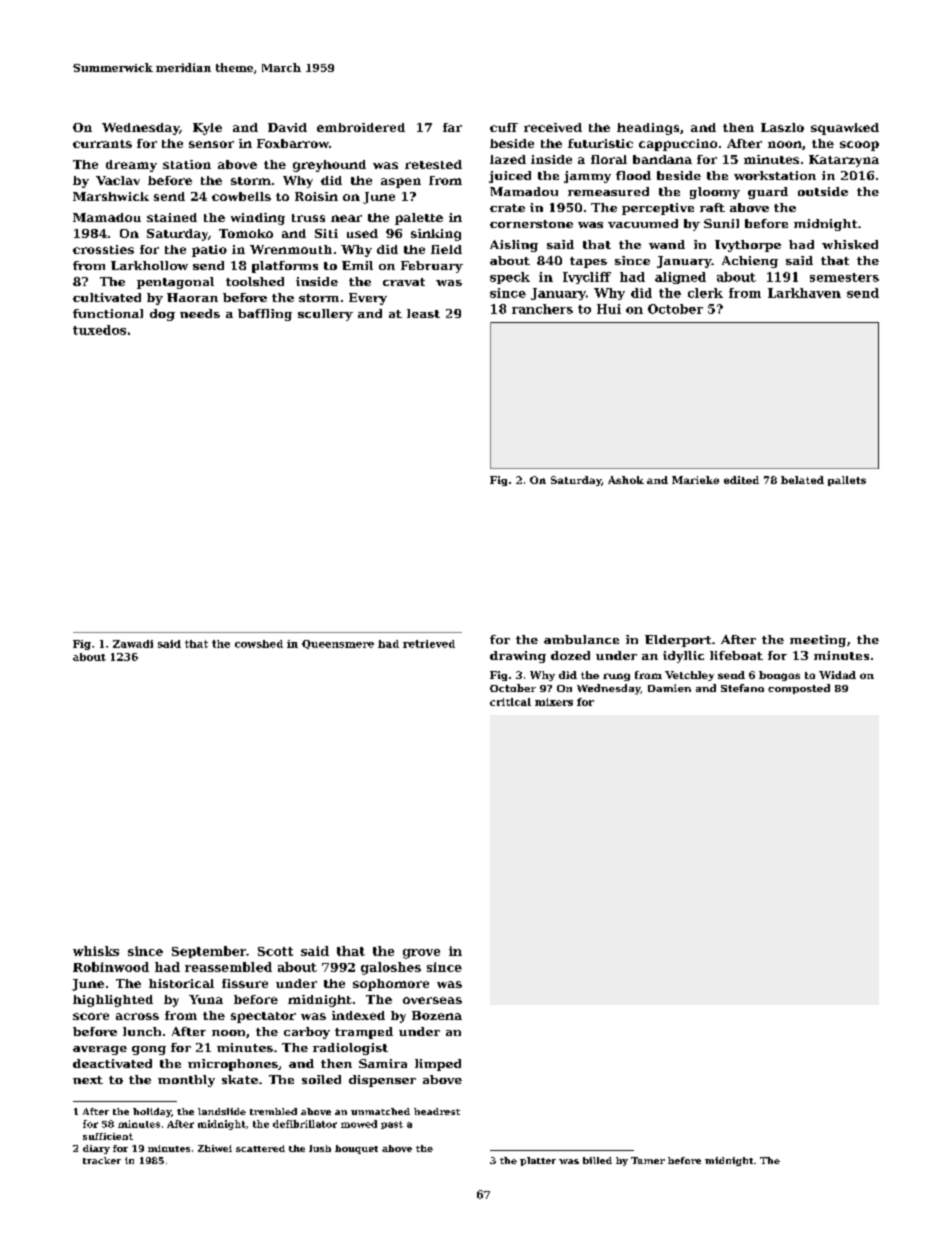 The image size is (952, 1233). What do you see at coordinates (538, 1161) in the screenshot?
I see `platter` at bounding box center [538, 1161].
